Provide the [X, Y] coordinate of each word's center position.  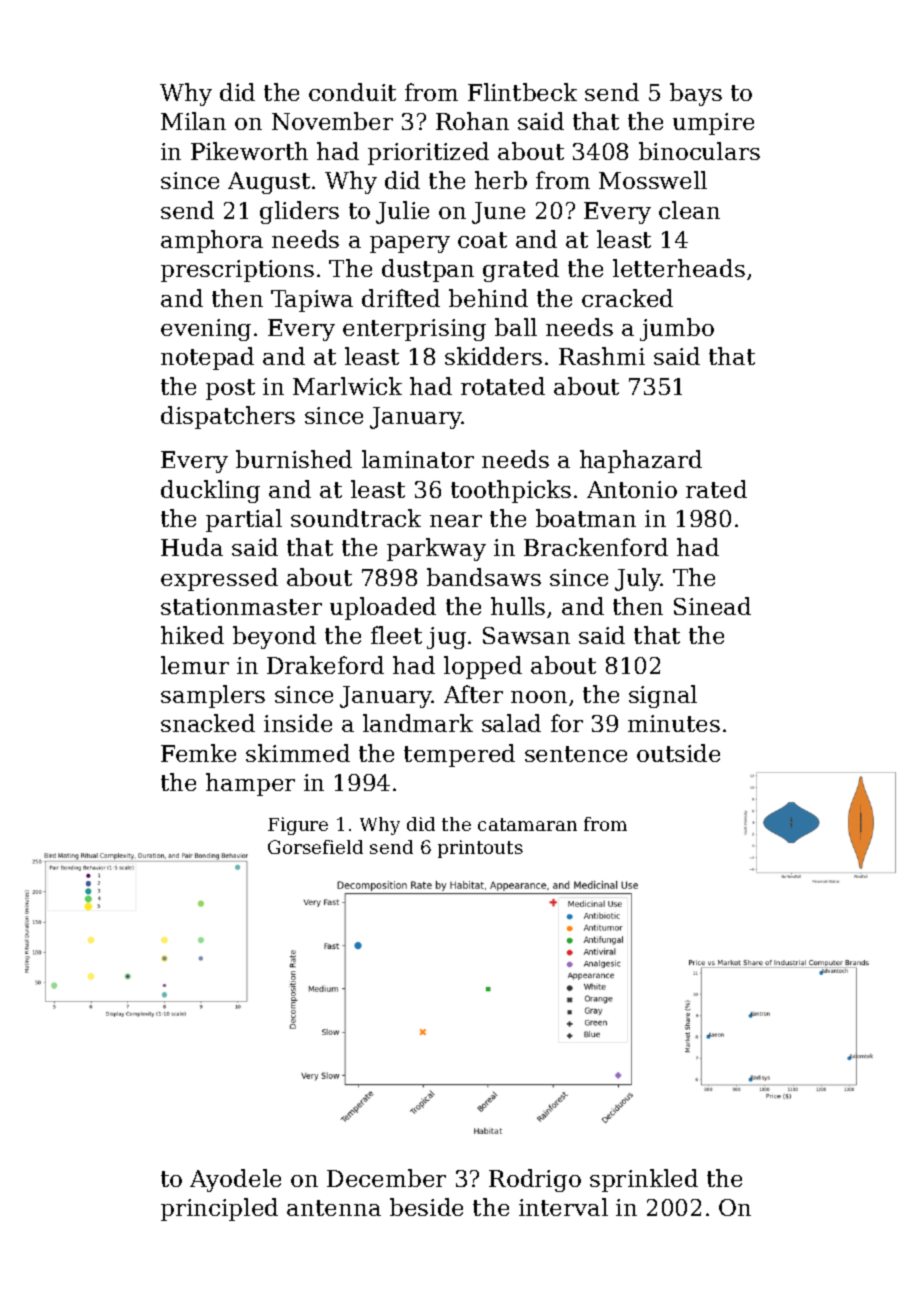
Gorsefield [315, 847]
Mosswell [653, 180]
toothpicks [511, 491]
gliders [299, 212]
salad [511, 723]
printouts [480, 849]
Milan [193, 121]
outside [678, 753]
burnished [294, 459]
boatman [586, 518]
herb [501, 180]
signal [663, 696]
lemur [195, 665]
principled [219, 1209]
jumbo [677, 329]
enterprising [414, 330]
